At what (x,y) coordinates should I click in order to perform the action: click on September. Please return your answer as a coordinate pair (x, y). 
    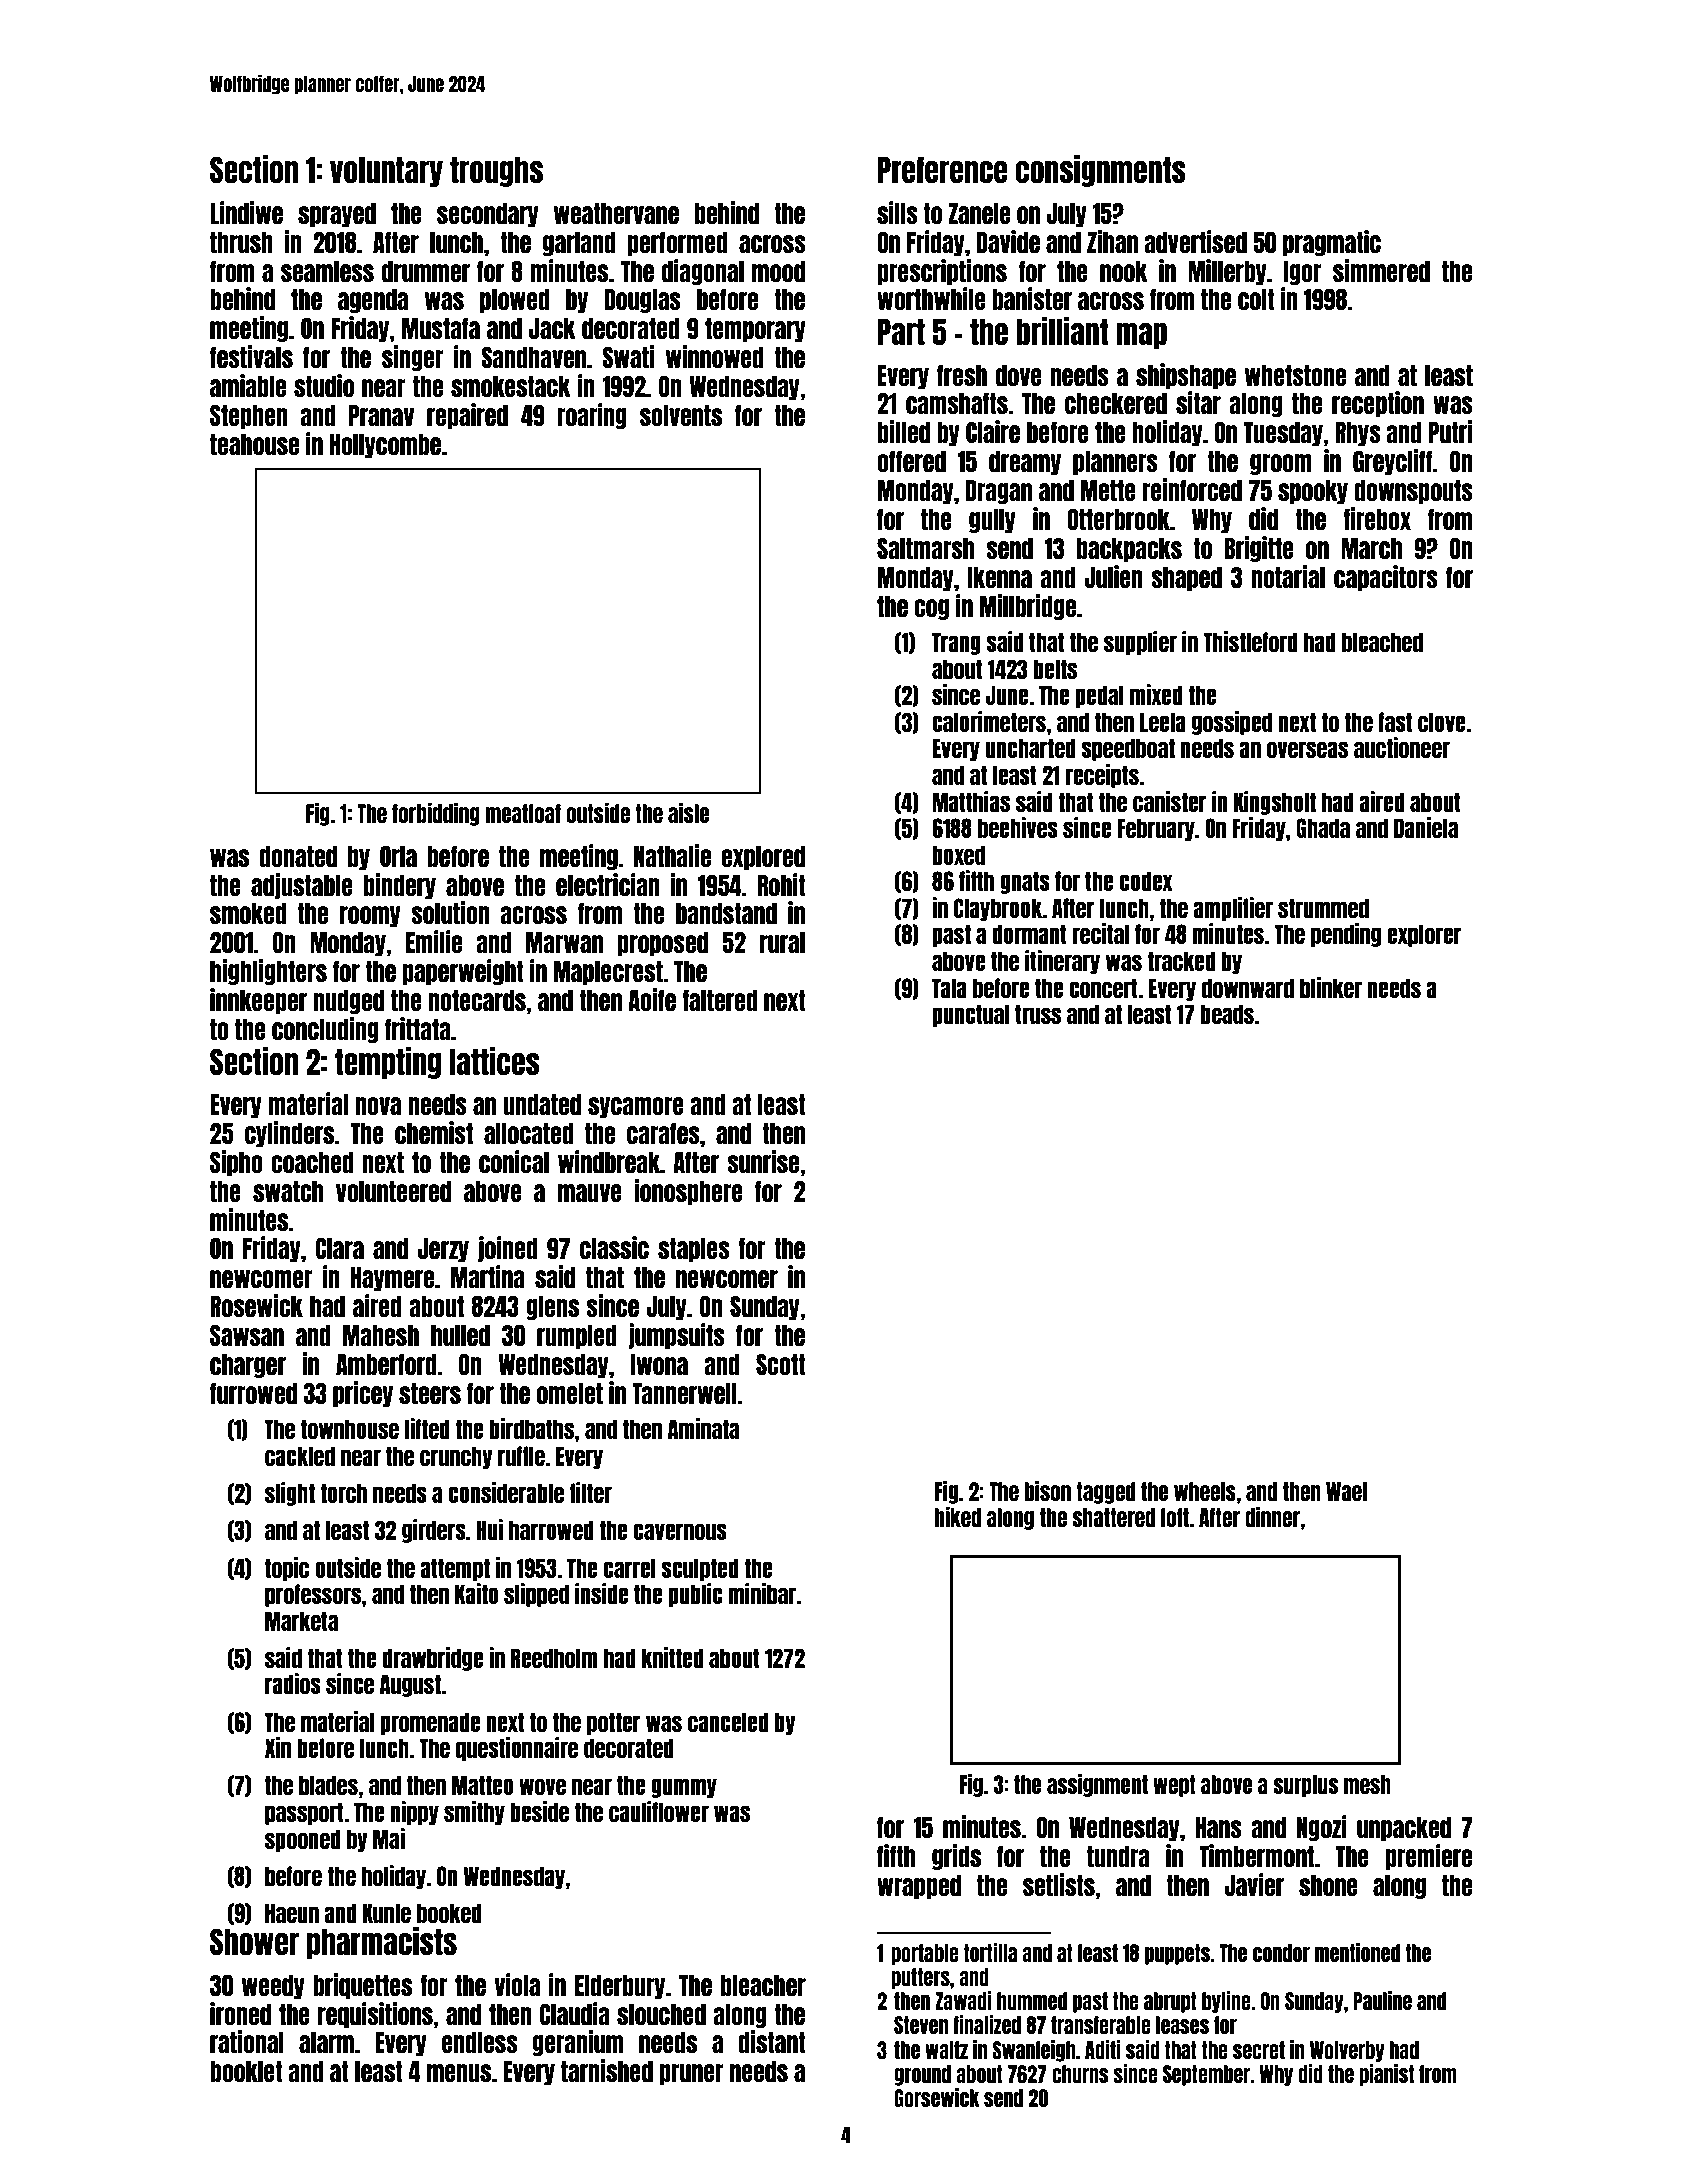
    Looking at the image, I should click on (1207, 2075).
